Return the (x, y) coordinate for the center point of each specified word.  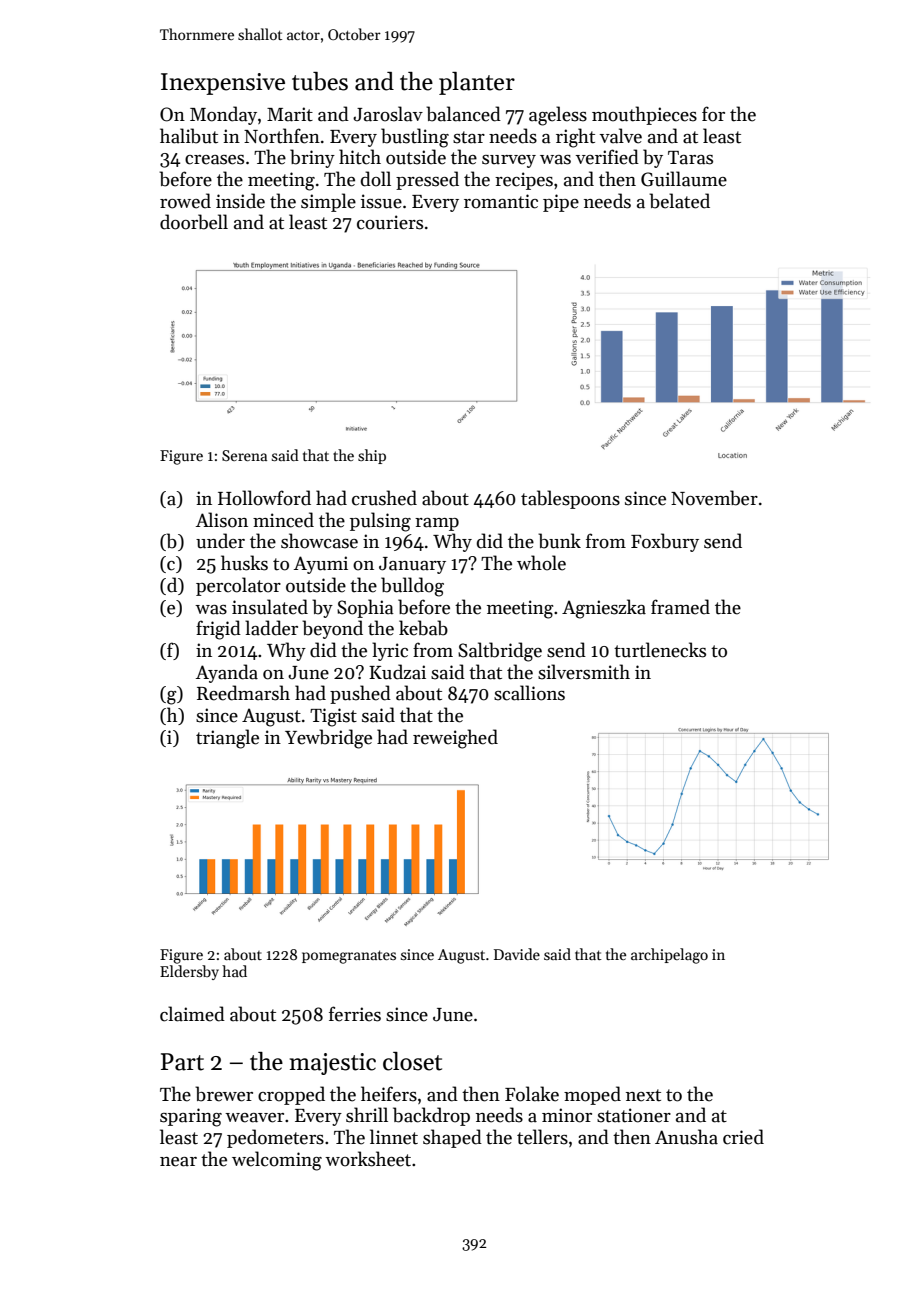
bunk (559, 541)
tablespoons (570, 499)
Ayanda (227, 673)
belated (679, 201)
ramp (437, 524)
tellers (542, 1137)
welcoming (277, 1161)
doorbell (194, 222)
